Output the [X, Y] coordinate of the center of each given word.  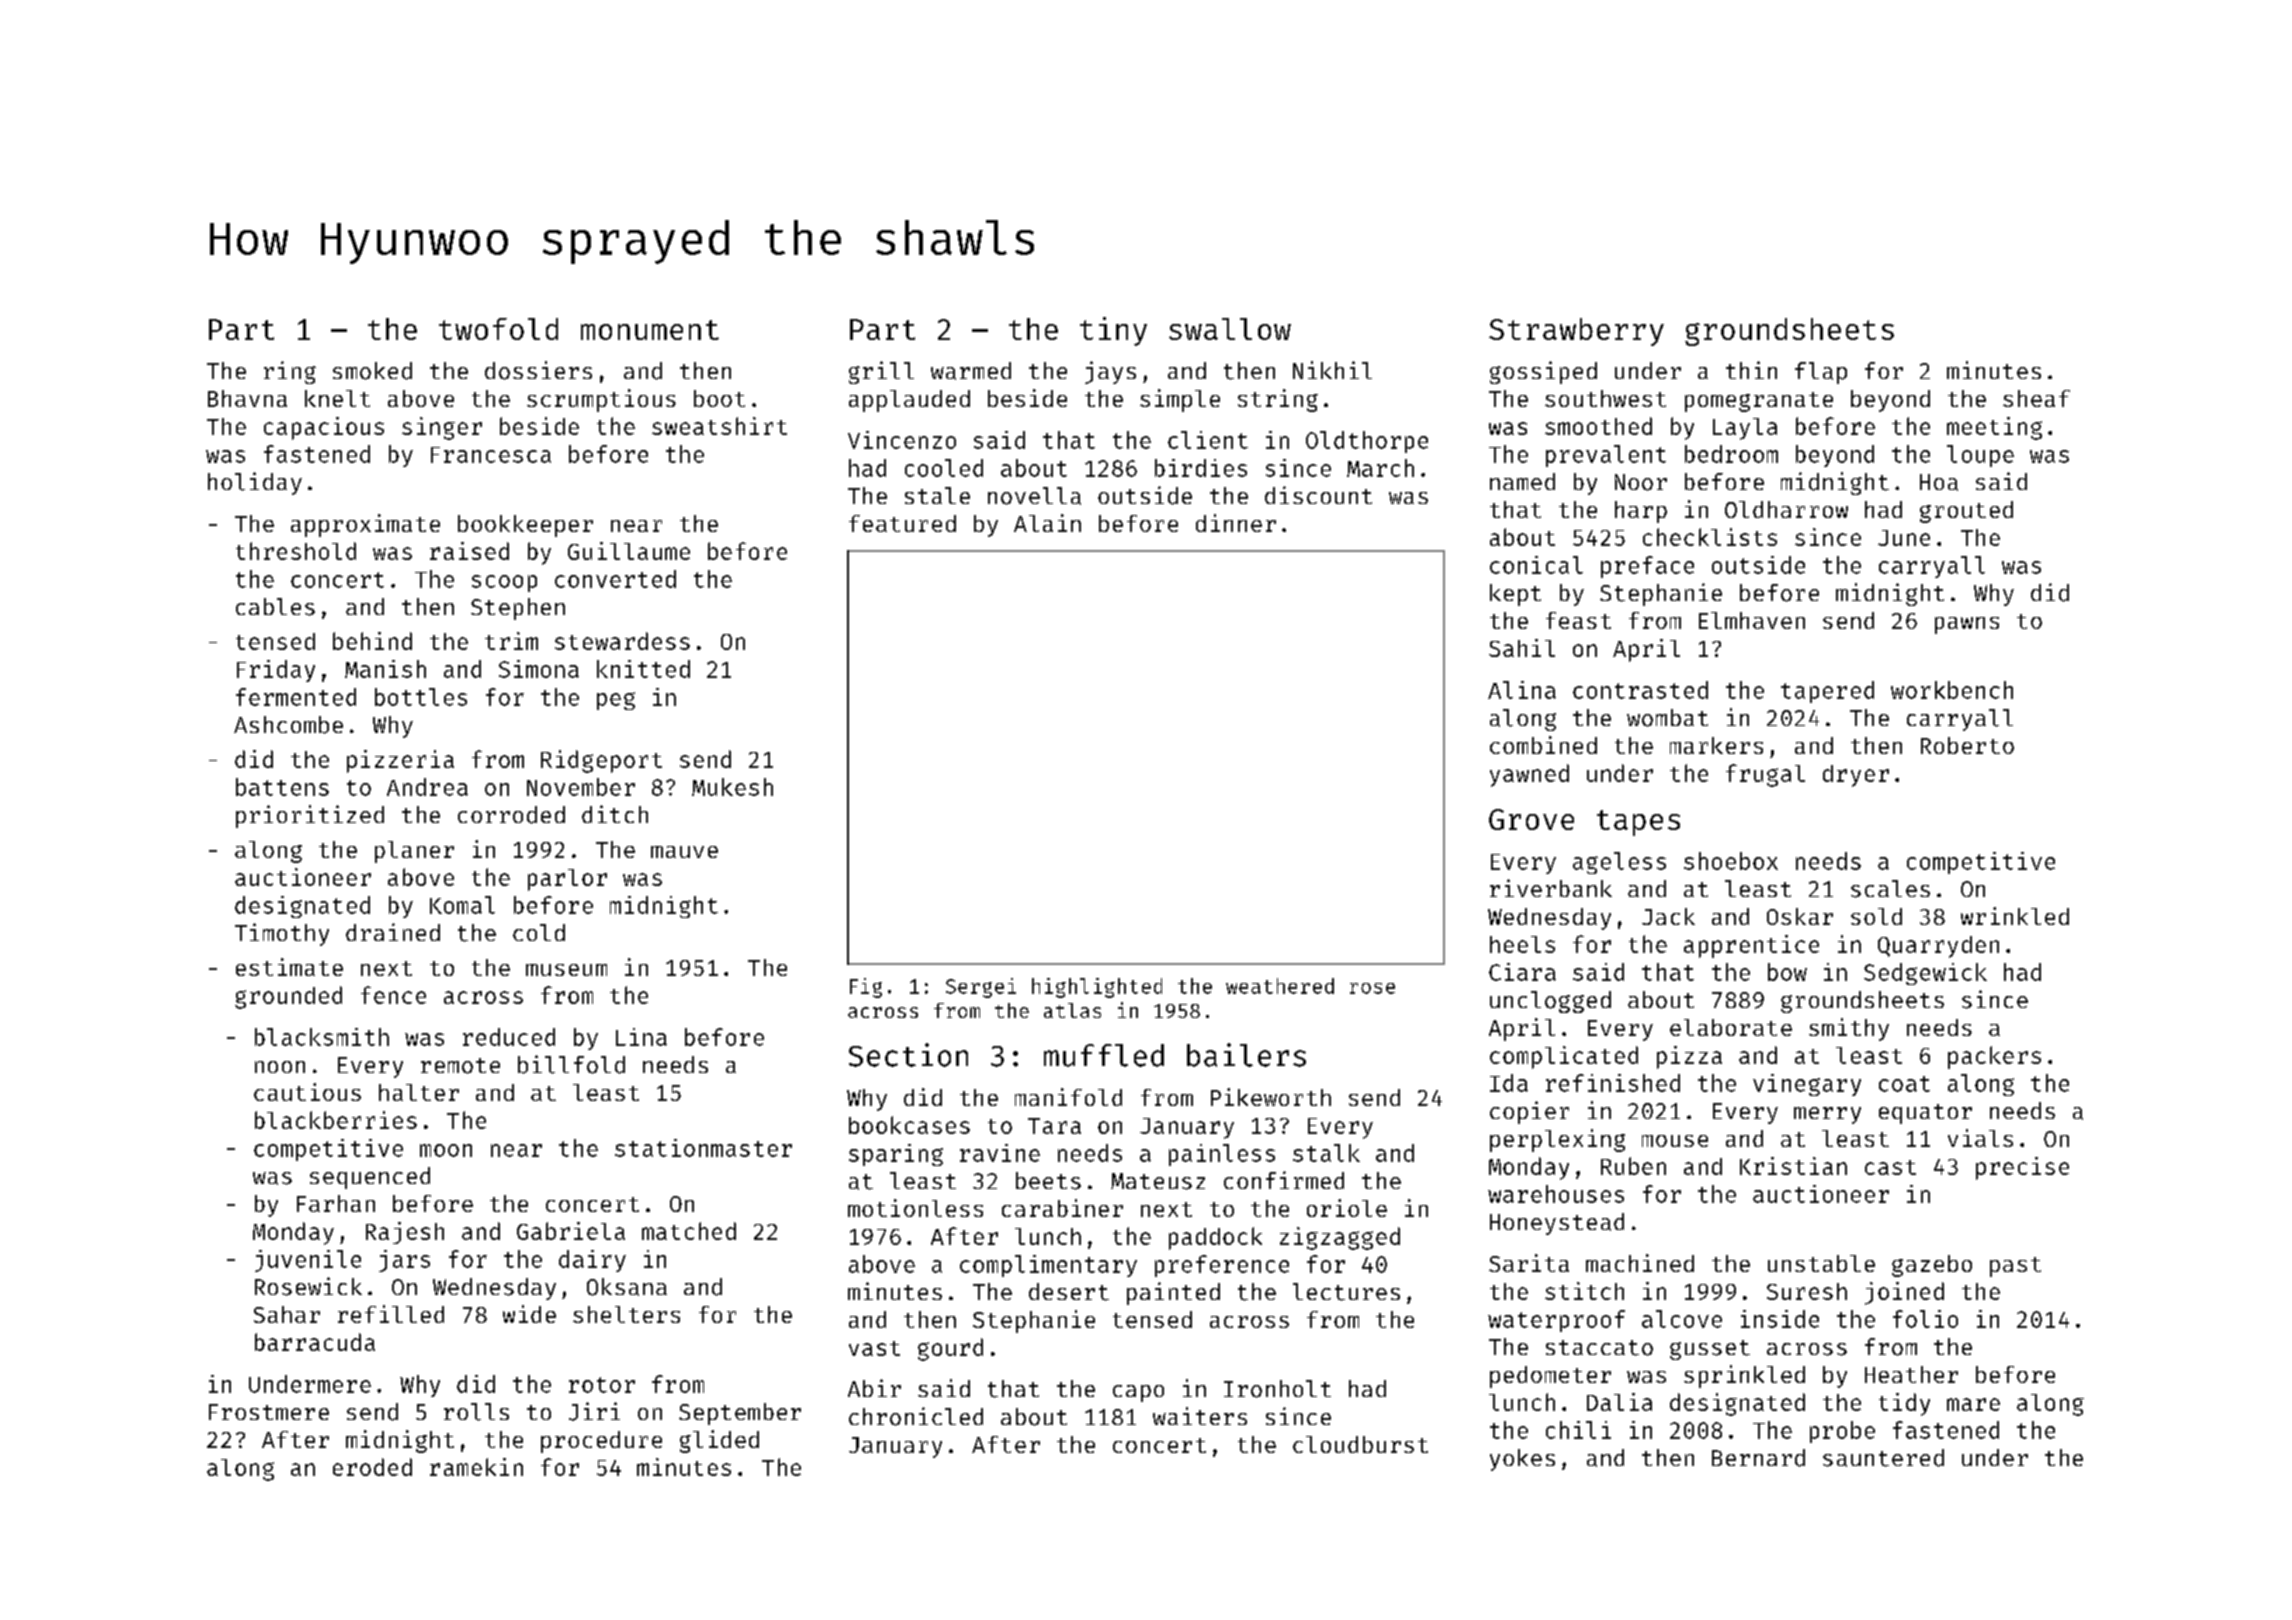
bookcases [909, 1125]
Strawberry [1576, 332]
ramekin [476, 1467]
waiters [1200, 1416]
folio [1925, 1319]
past [2015, 1267]
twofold [498, 329]
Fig [866, 988]
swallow [1230, 329]
